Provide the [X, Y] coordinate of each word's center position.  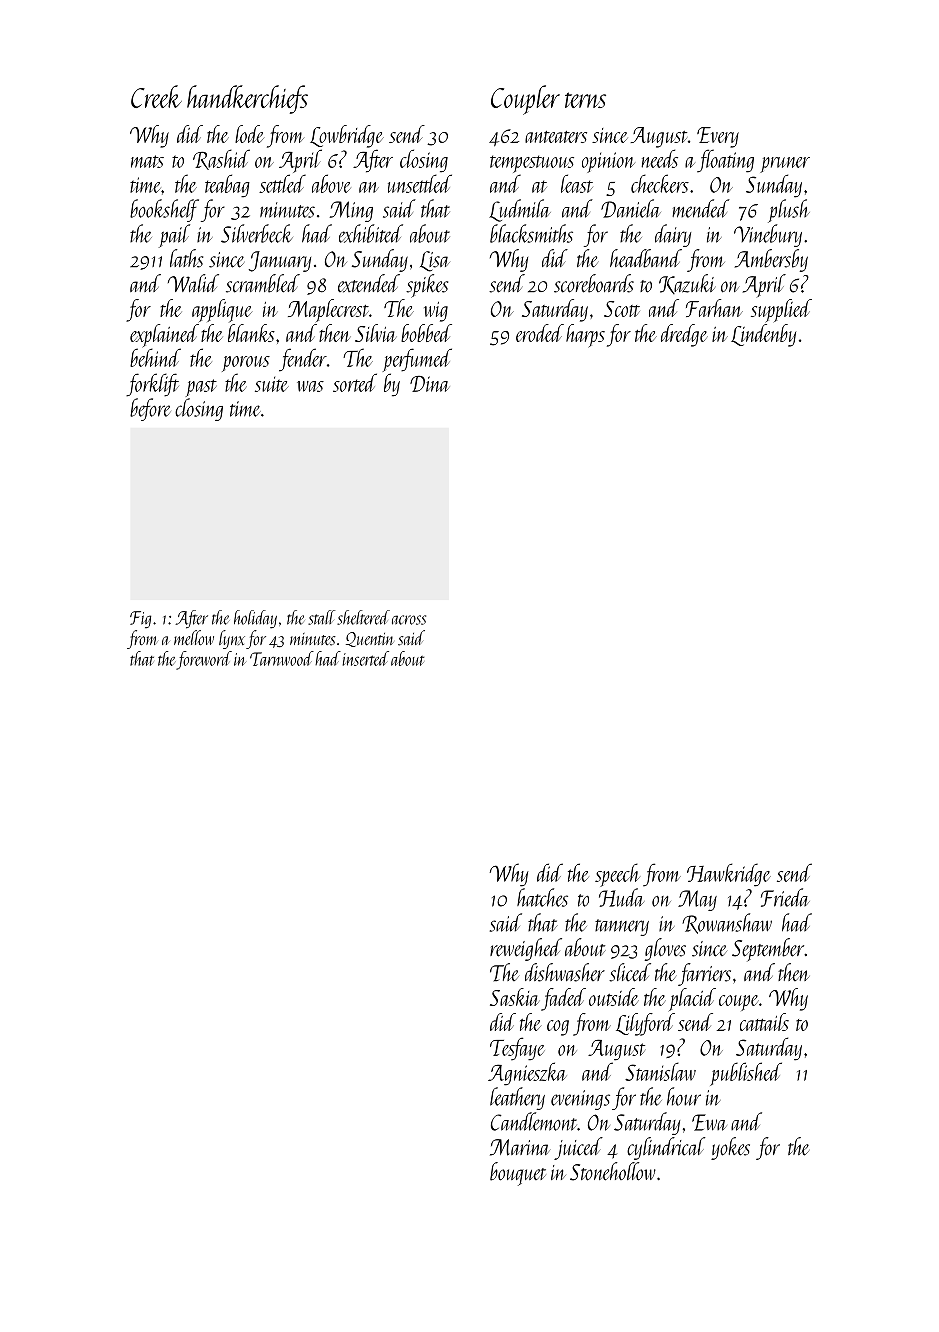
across [409, 620]
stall [321, 617]
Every [718, 137]
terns [585, 100]
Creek [156, 96]
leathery [517, 1098]
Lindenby [763, 335]
